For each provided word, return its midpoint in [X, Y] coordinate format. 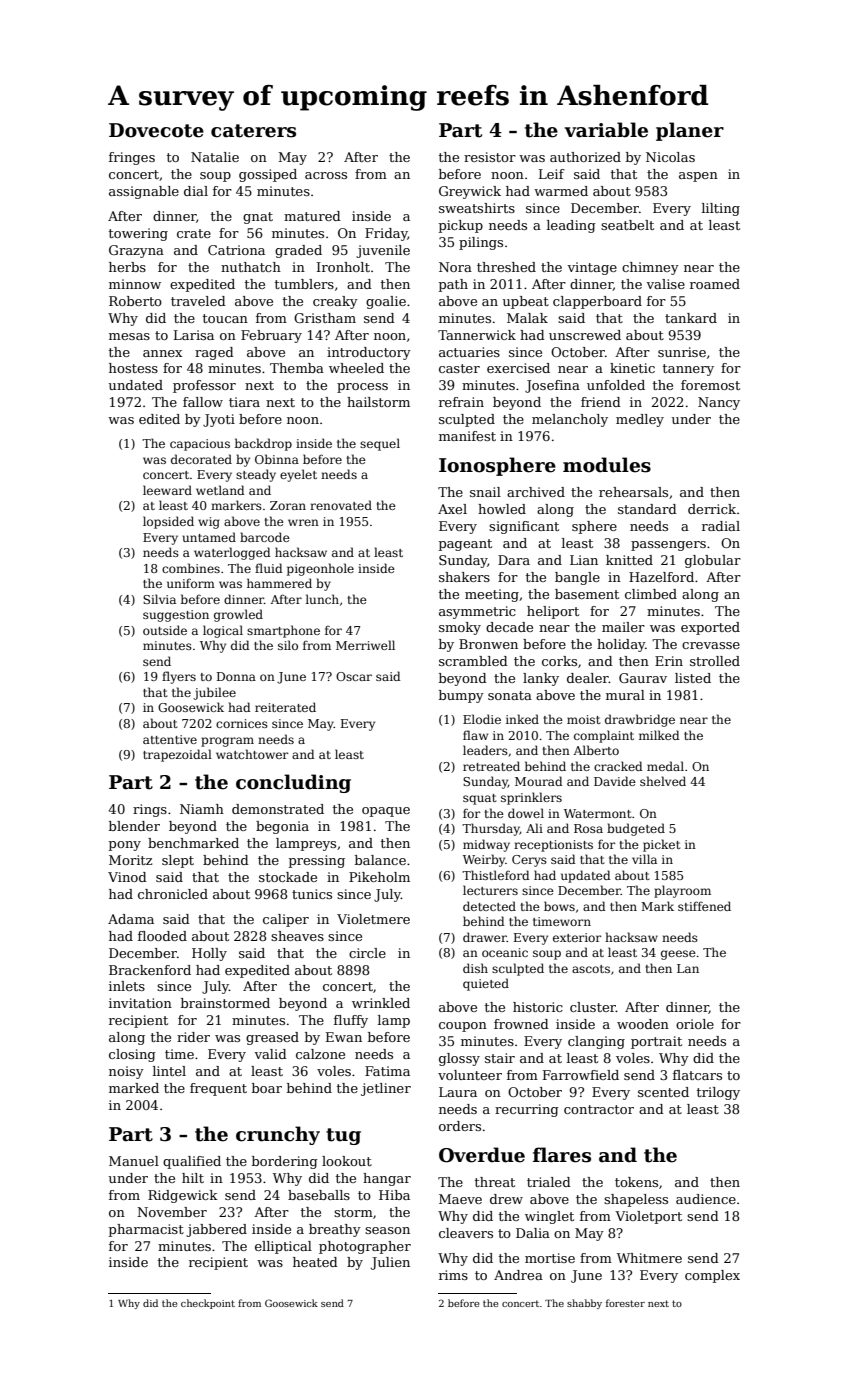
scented [663, 1092]
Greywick [470, 192]
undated [136, 385]
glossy [459, 1059]
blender [134, 826]
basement [587, 594]
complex [712, 1276]
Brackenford [150, 970]
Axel [452, 509]
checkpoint [208, 1304]
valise [665, 284]
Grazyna [136, 251]
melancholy [570, 420]
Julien [390, 1263]
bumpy [461, 696]
